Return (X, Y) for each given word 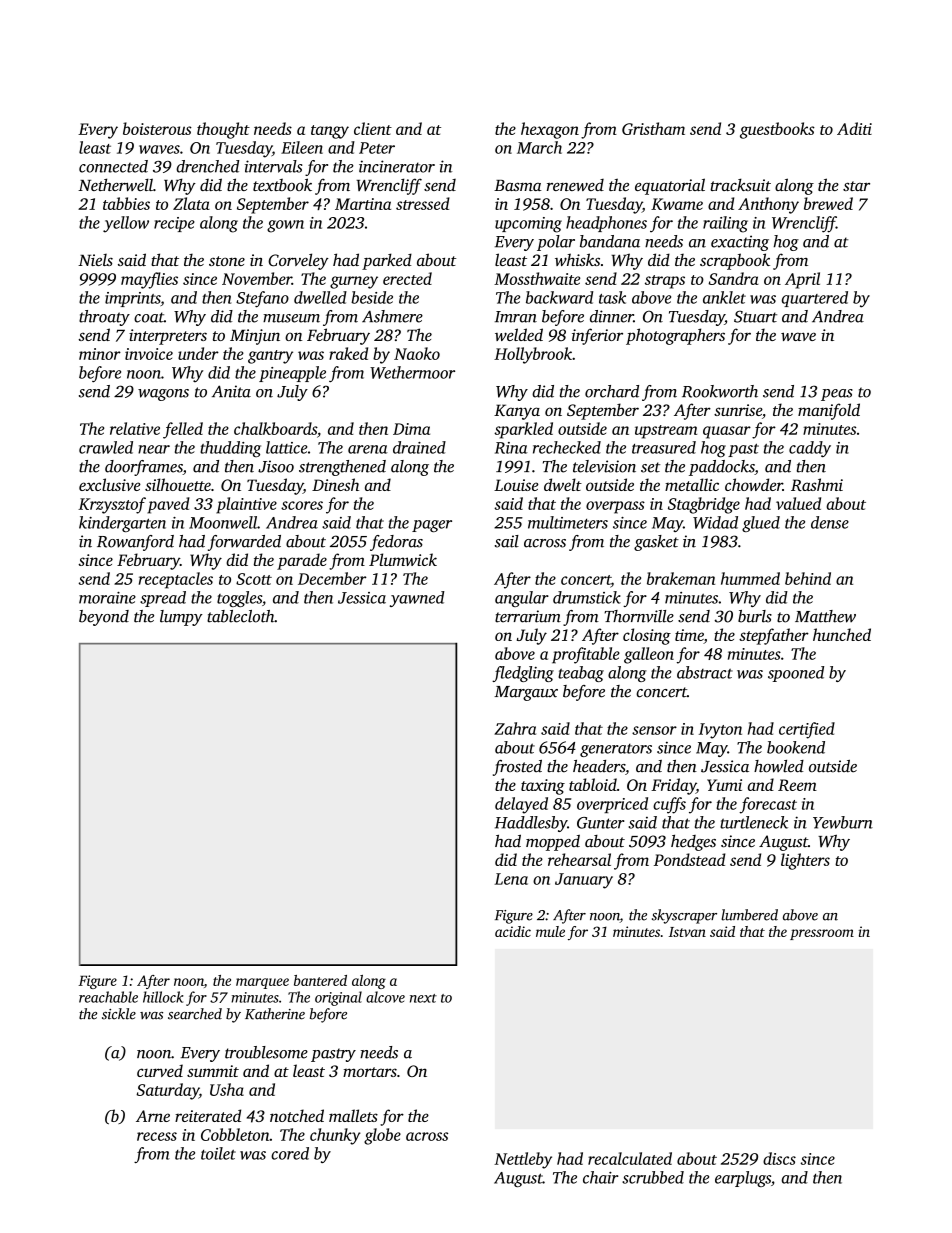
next (423, 998)
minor (100, 354)
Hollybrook (533, 355)
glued (761, 524)
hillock (163, 997)
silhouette (178, 484)
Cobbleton (235, 1134)
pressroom (822, 934)
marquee (262, 983)
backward (560, 297)
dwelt (563, 484)
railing (725, 224)
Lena (511, 879)
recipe (174, 224)
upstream (666, 432)
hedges (693, 843)
